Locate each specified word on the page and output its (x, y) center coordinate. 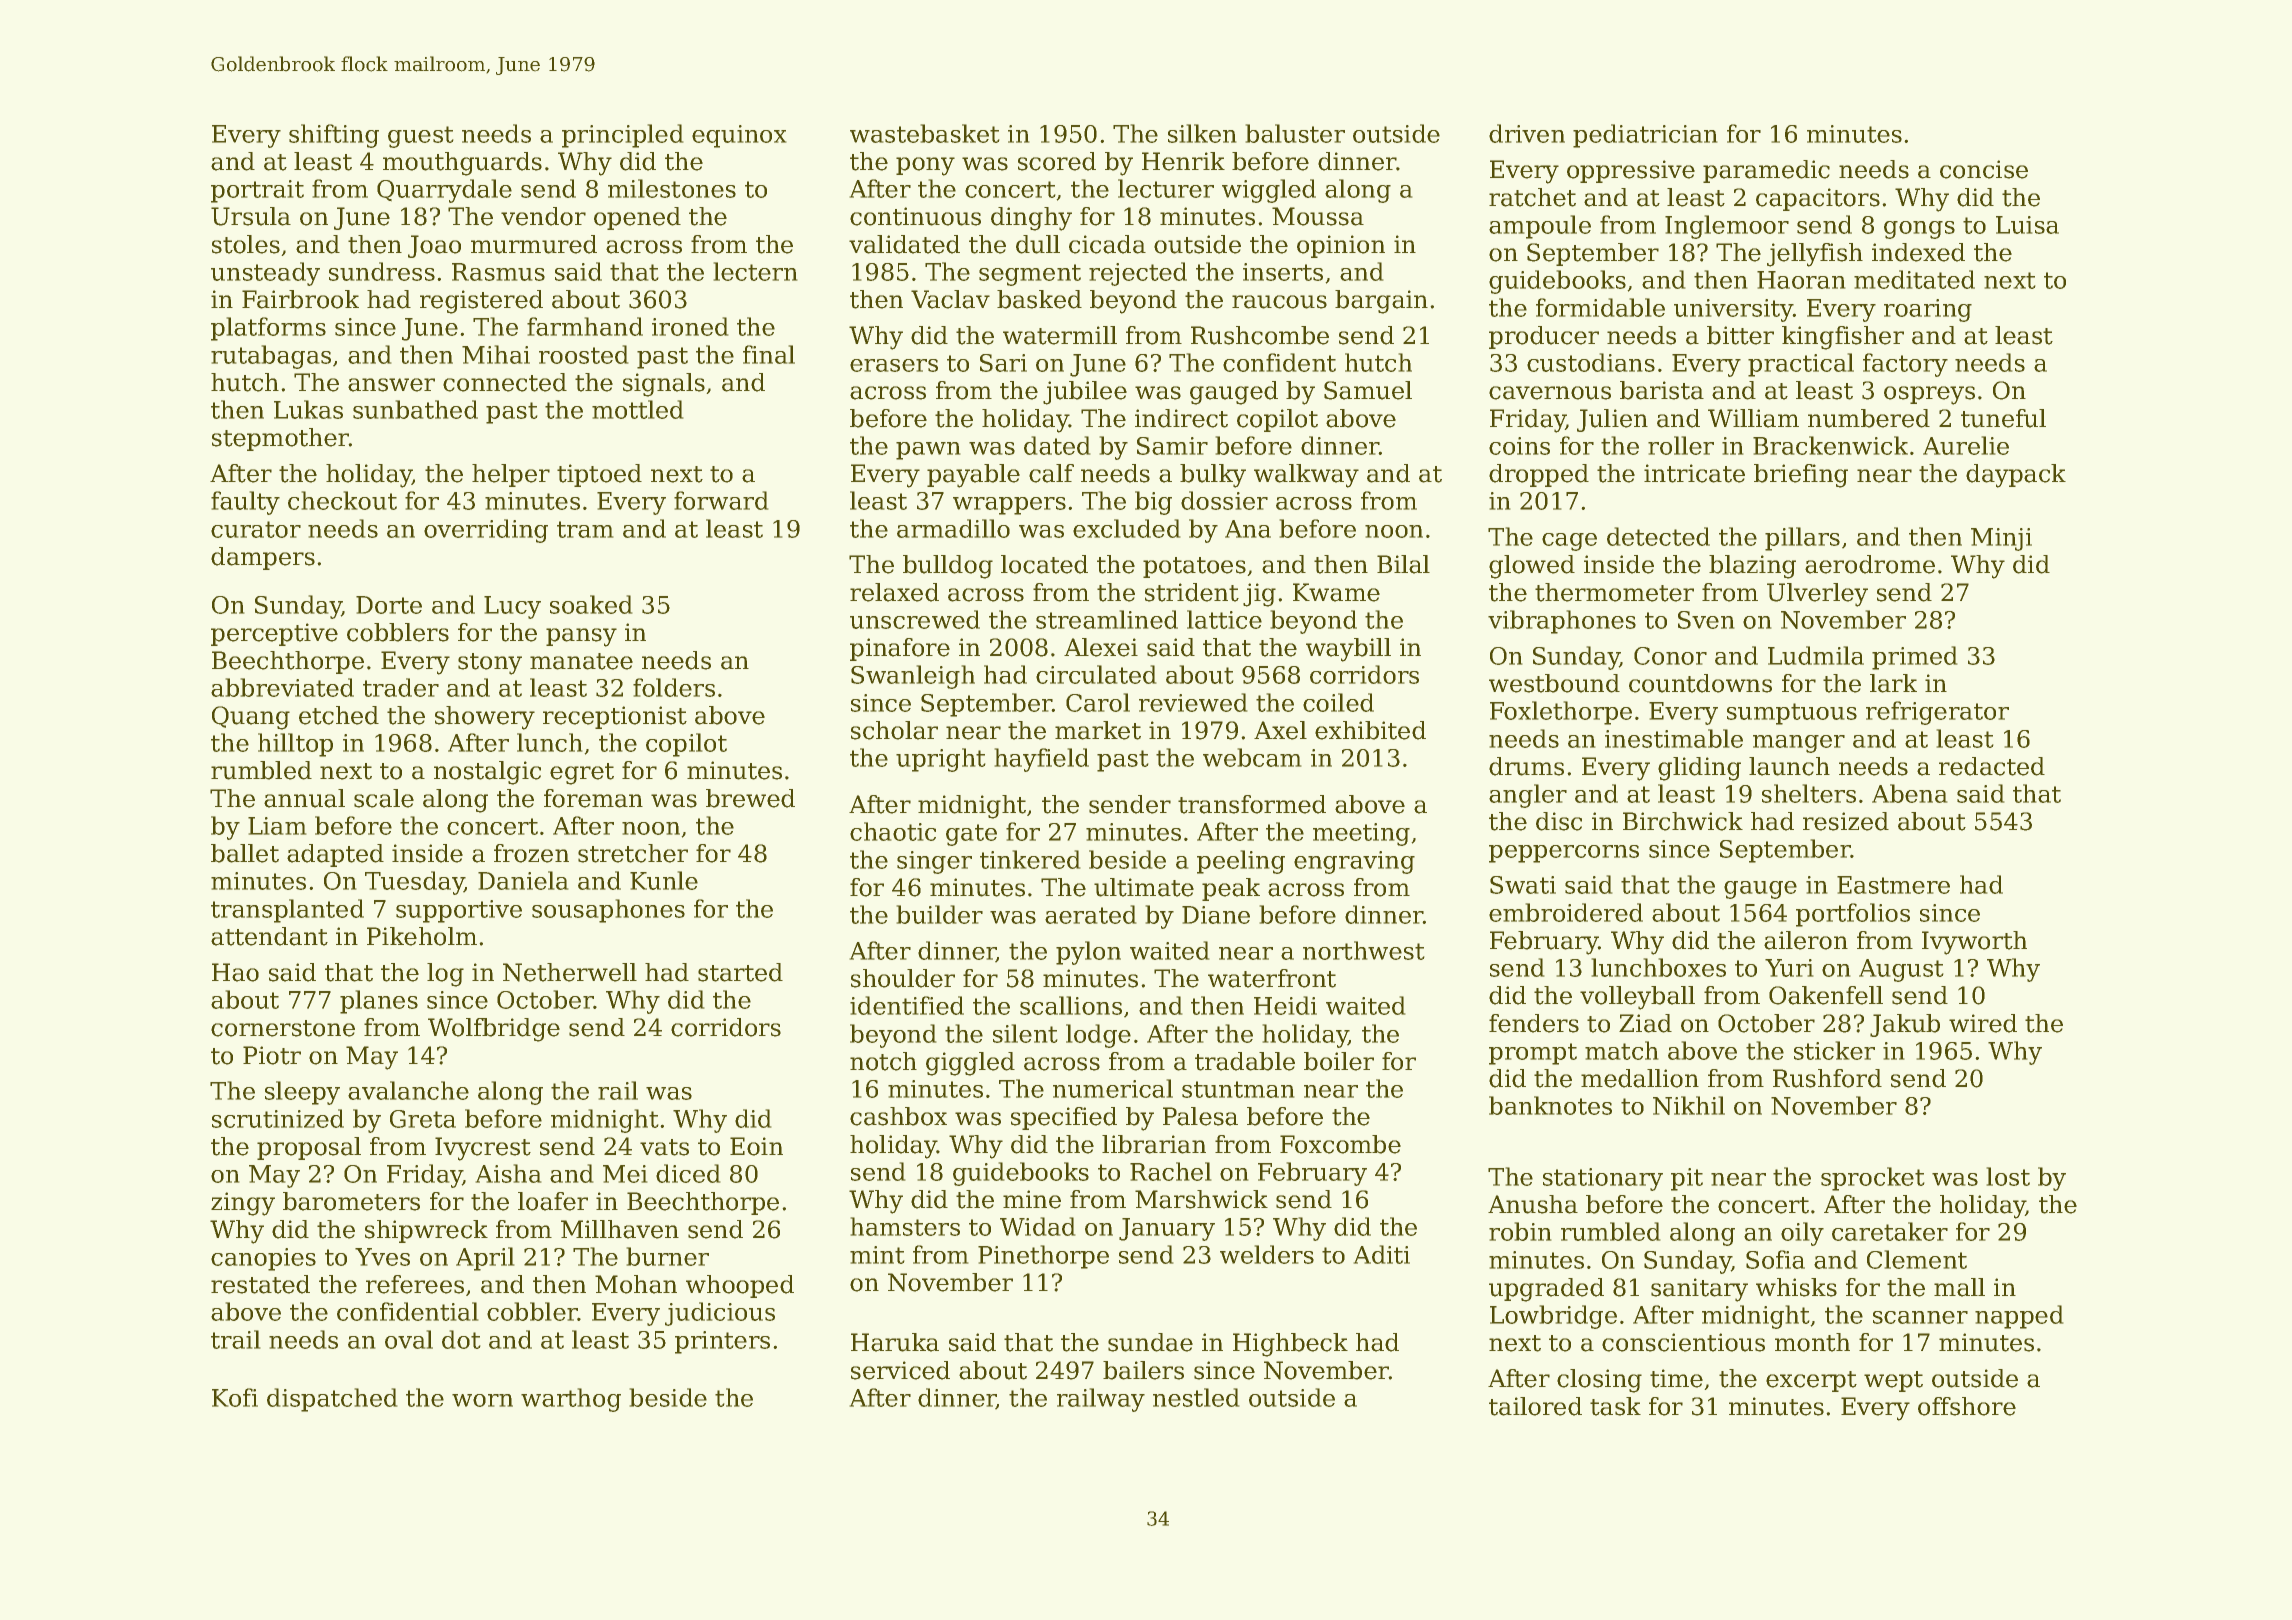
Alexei (1101, 647)
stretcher (633, 853)
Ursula (251, 216)
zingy (243, 1204)
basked (1039, 299)
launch (1789, 766)
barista (1662, 390)
